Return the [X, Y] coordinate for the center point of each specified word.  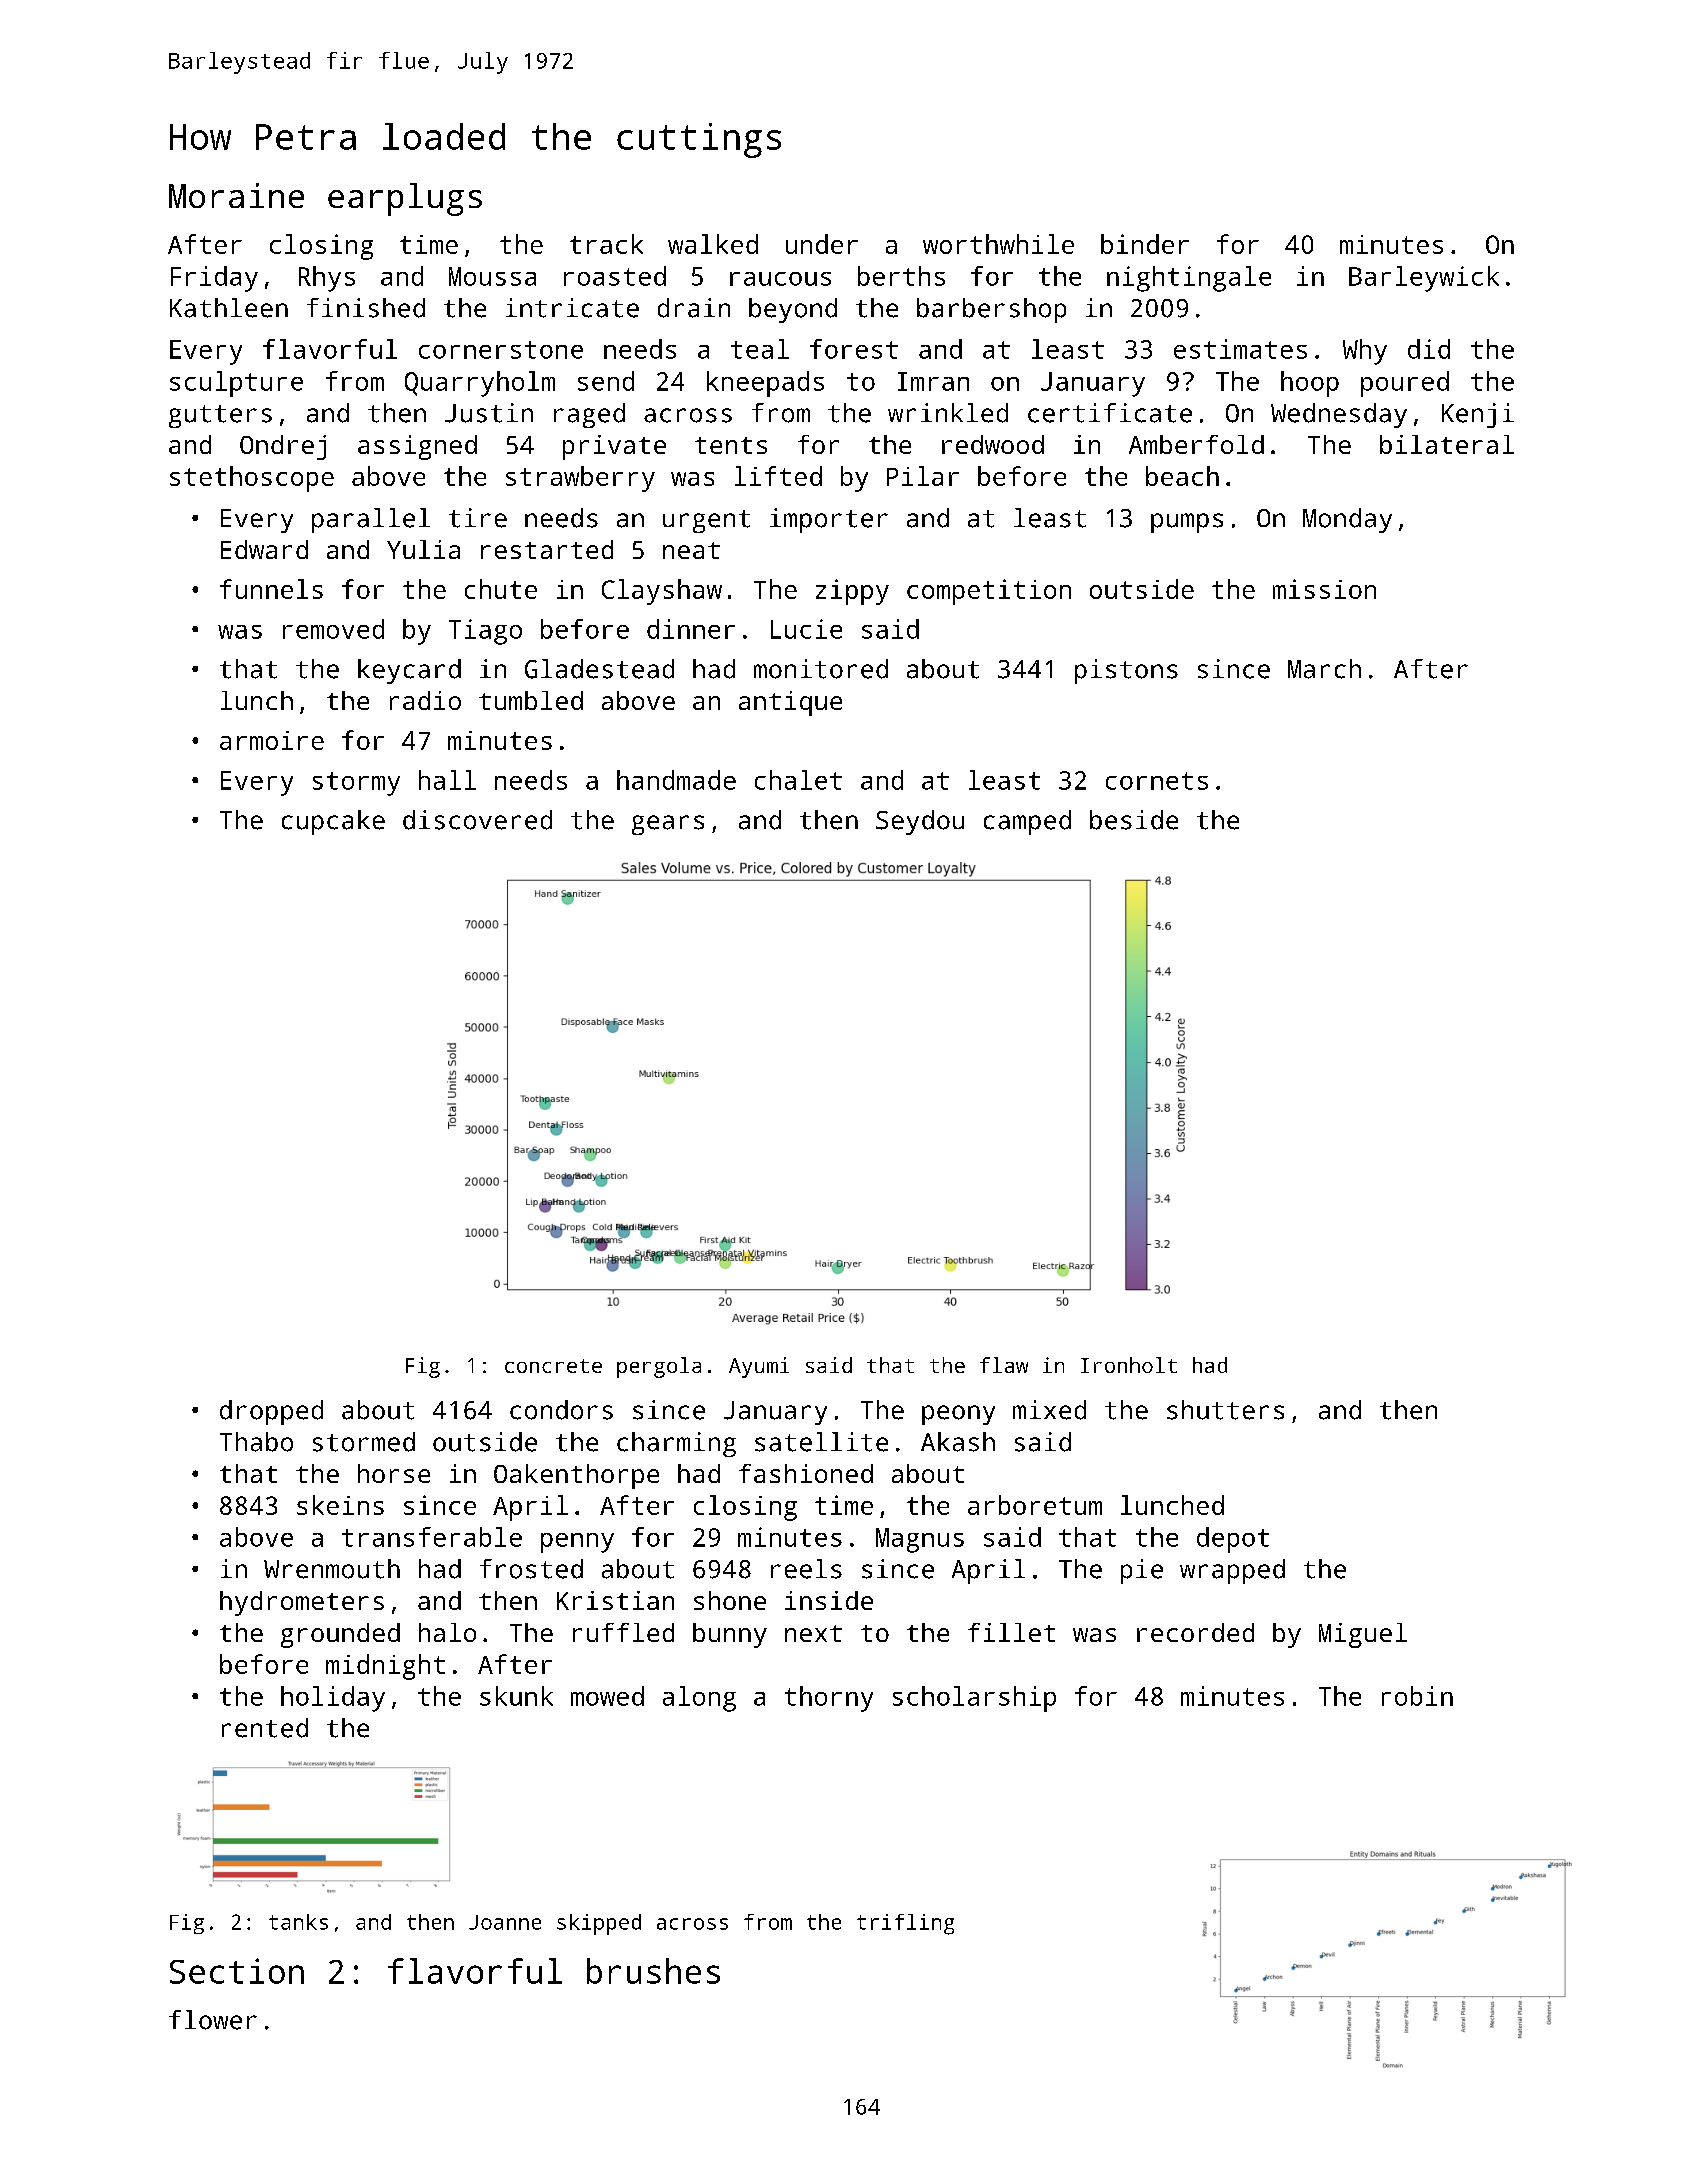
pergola [659, 1367]
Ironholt [1129, 1365]
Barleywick [1424, 279]
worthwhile [998, 244]
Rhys [327, 279]
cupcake [333, 822]
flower [213, 2020]
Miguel [1363, 1635]
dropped [271, 1412]
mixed [1049, 1410]
